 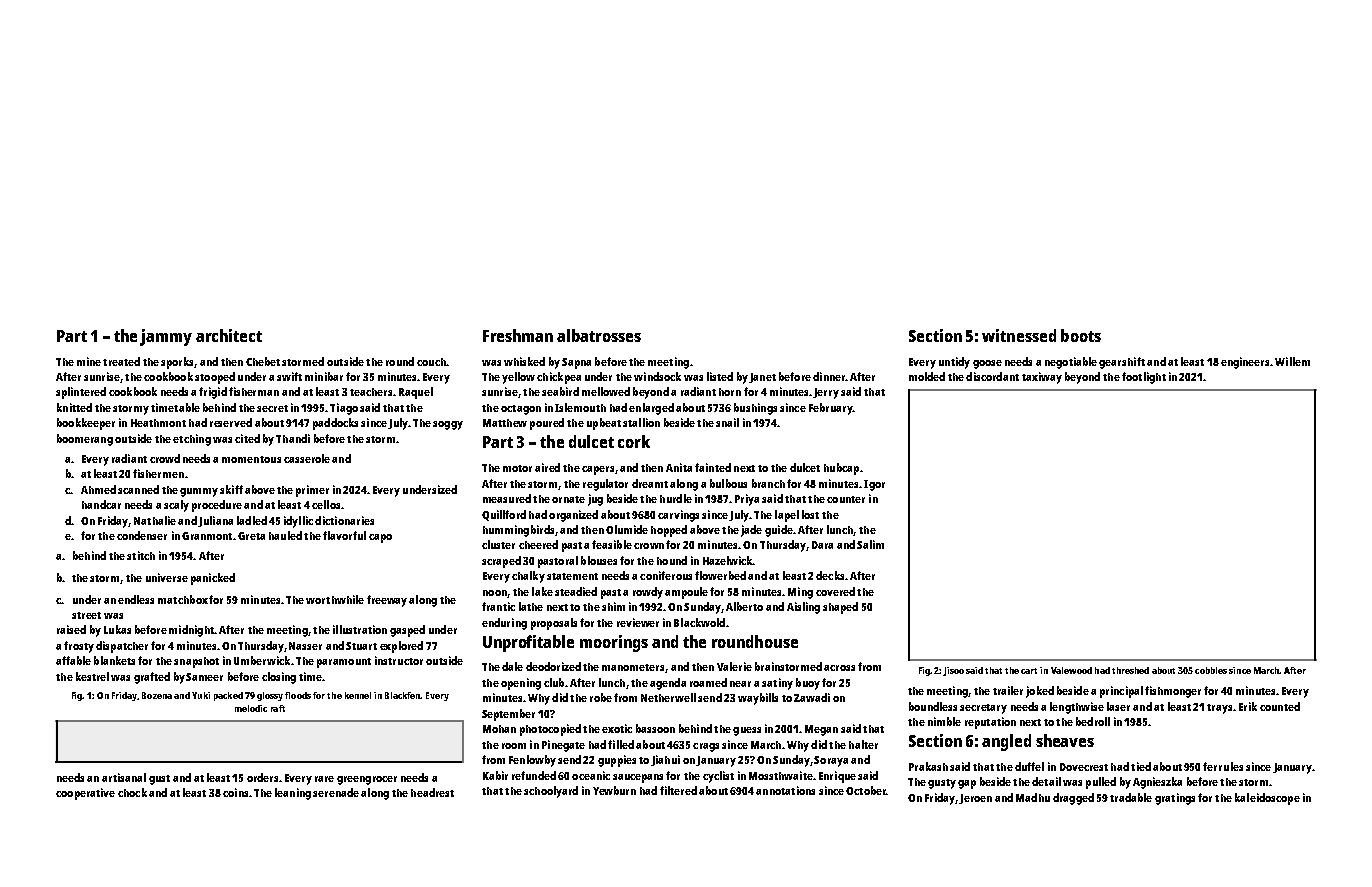 What do you see at coordinates (89, 361) in the document?
I see `mine` at bounding box center [89, 361].
